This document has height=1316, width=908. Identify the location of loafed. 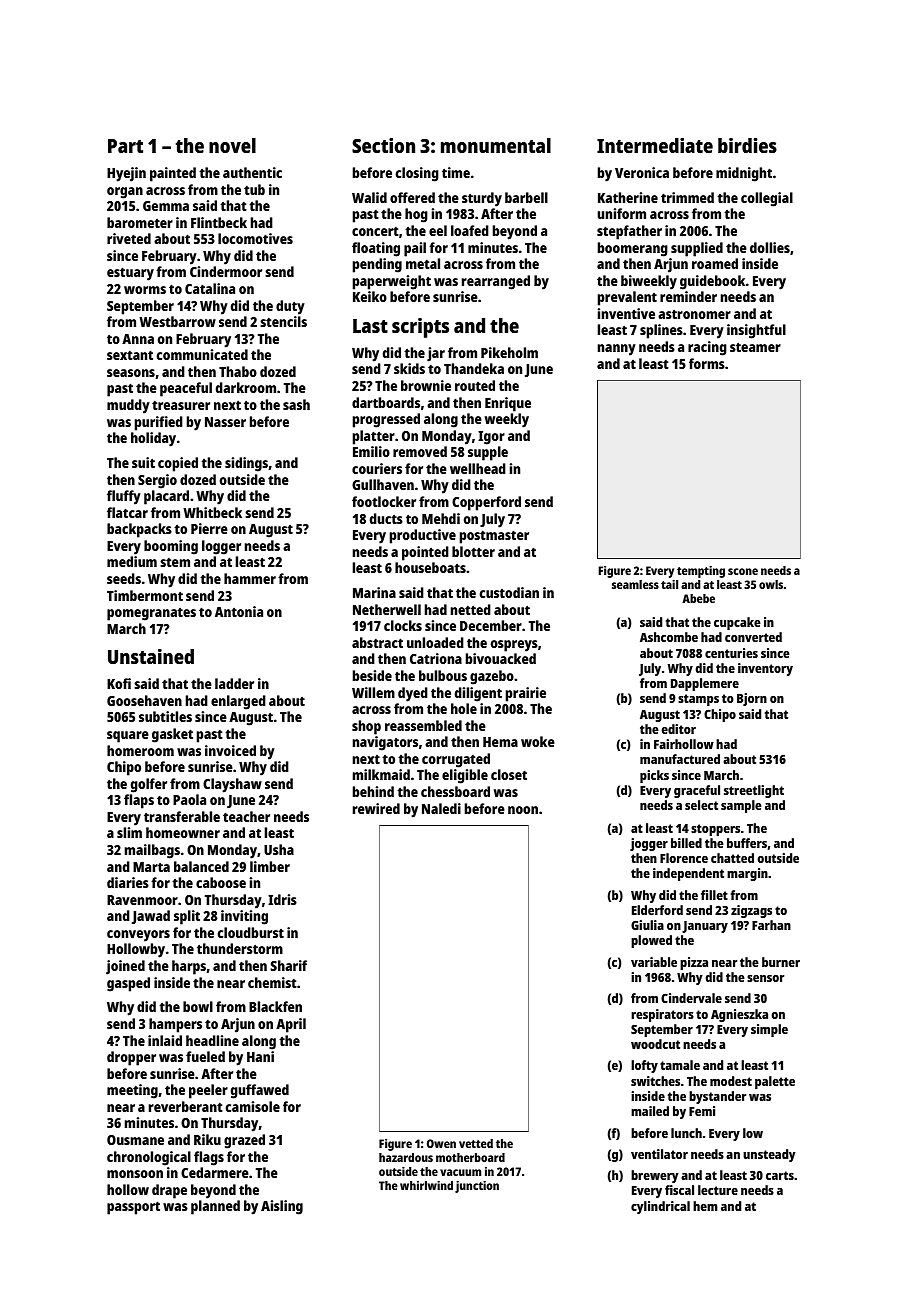
(470, 230).
